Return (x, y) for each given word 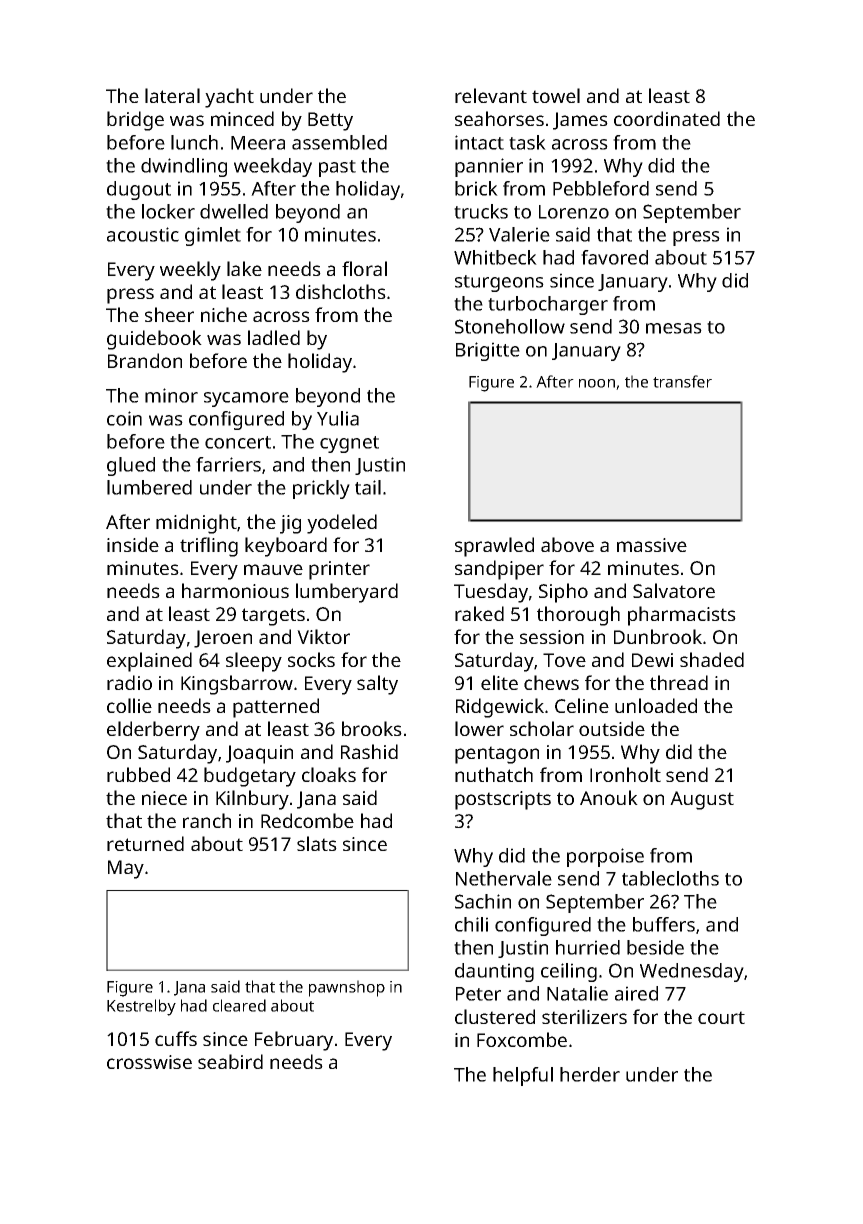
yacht (229, 98)
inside (133, 544)
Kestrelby (141, 1007)
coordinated (667, 118)
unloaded (656, 705)
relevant (491, 95)
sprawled (494, 547)
